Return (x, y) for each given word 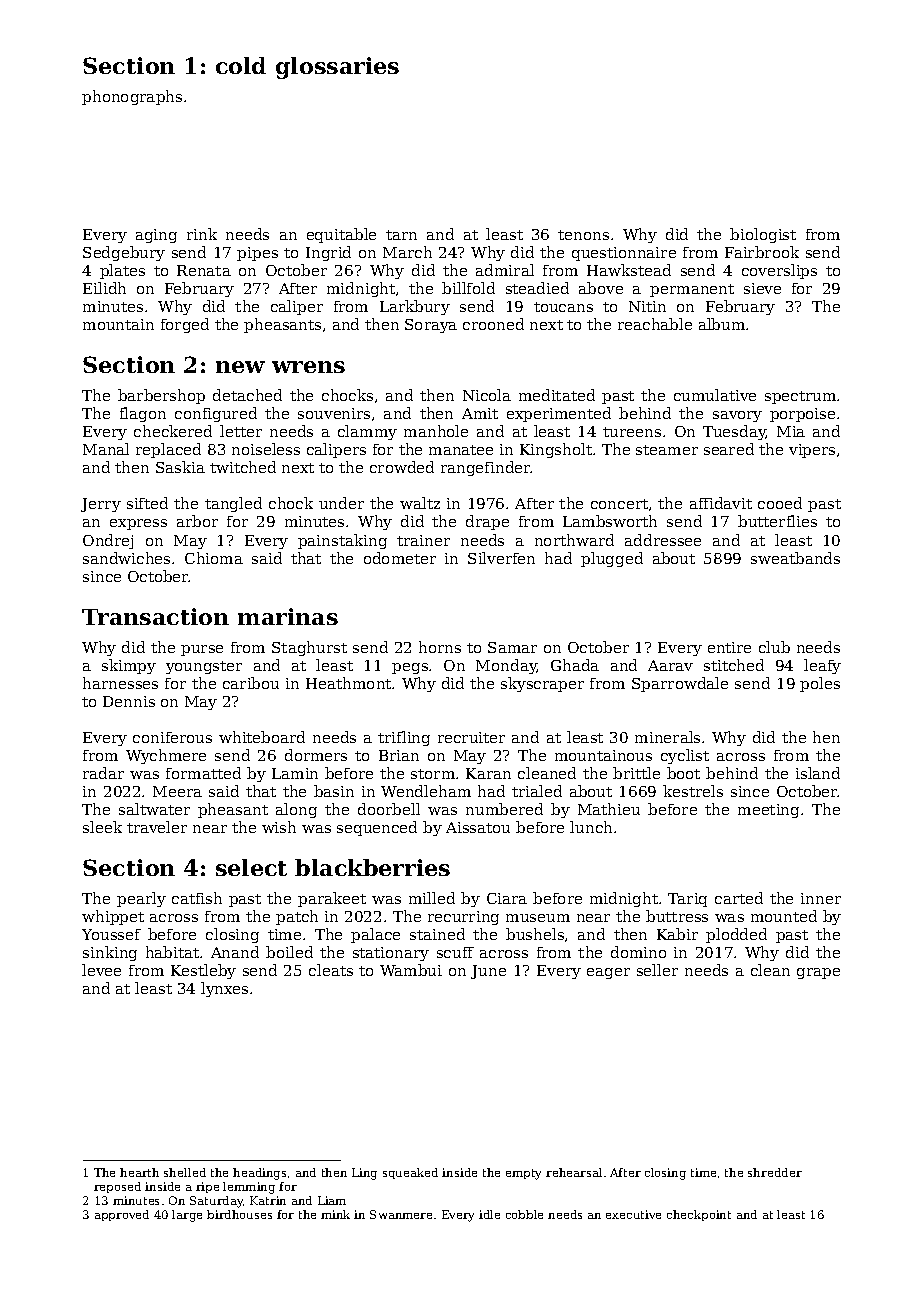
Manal (106, 449)
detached (247, 395)
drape (487, 522)
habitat (172, 952)
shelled (185, 1172)
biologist (763, 235)
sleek (102, 827)
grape (818, 973)
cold (241, 65)
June (488, 972)
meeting (768, 811)
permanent (692, 290)
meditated (557, 395)
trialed (537, 791)
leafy (822, 666)
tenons (583, 235)
